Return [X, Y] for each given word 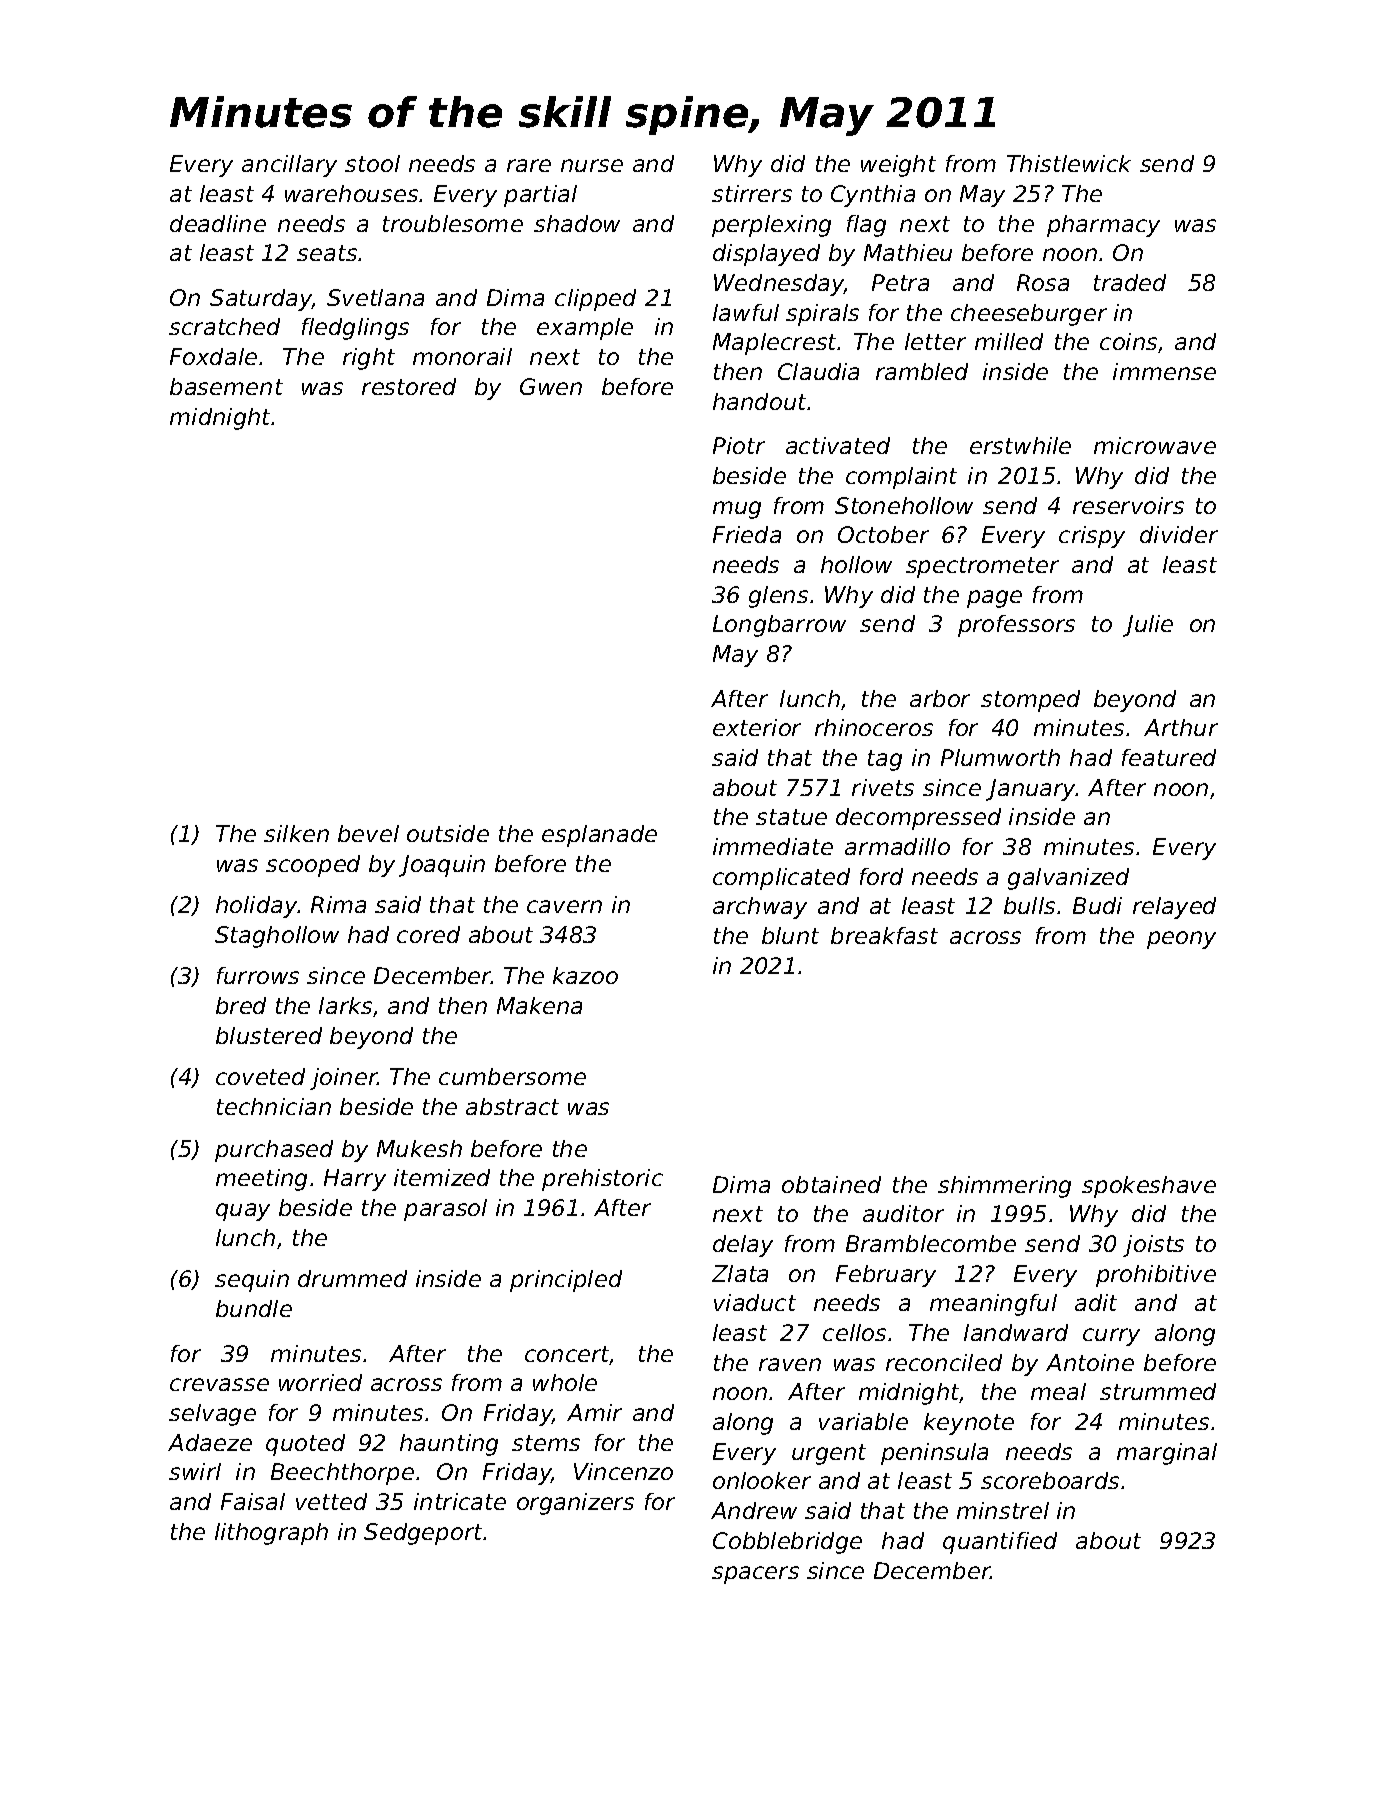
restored [409, 386]
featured [1169, 757]
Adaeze [210, 1442]
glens [778, 597]
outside [448, 833]
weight [898, 166]
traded [1130, 282]
